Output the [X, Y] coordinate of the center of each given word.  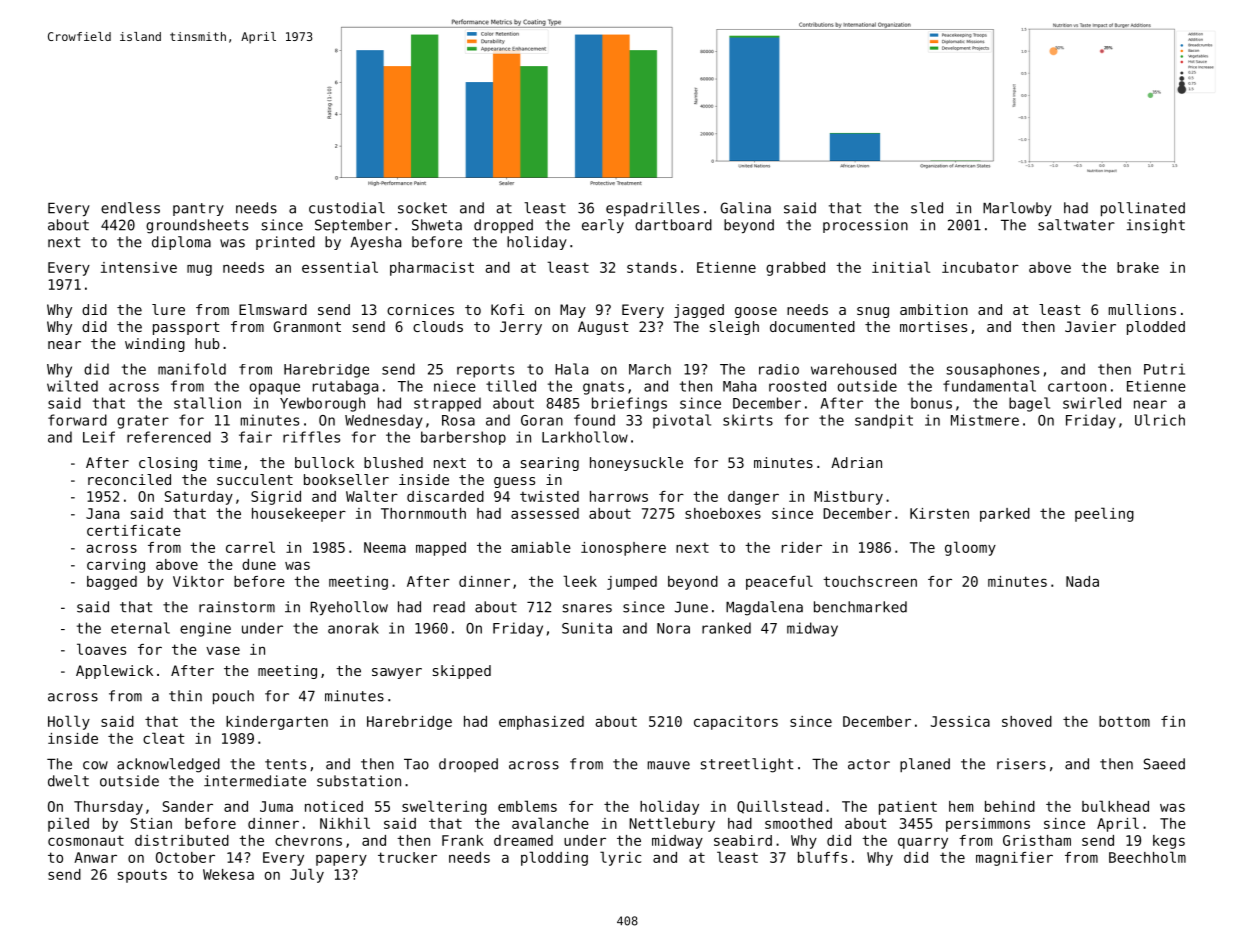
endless [130, 208]
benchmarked [860, 607]
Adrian [856, 462]
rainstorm [237, 607]
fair [255, 437]
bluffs [822, 857]
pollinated [1143, 209]
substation [359, 781]
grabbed [795, 269]
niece [455, 386]
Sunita [587, 628]
